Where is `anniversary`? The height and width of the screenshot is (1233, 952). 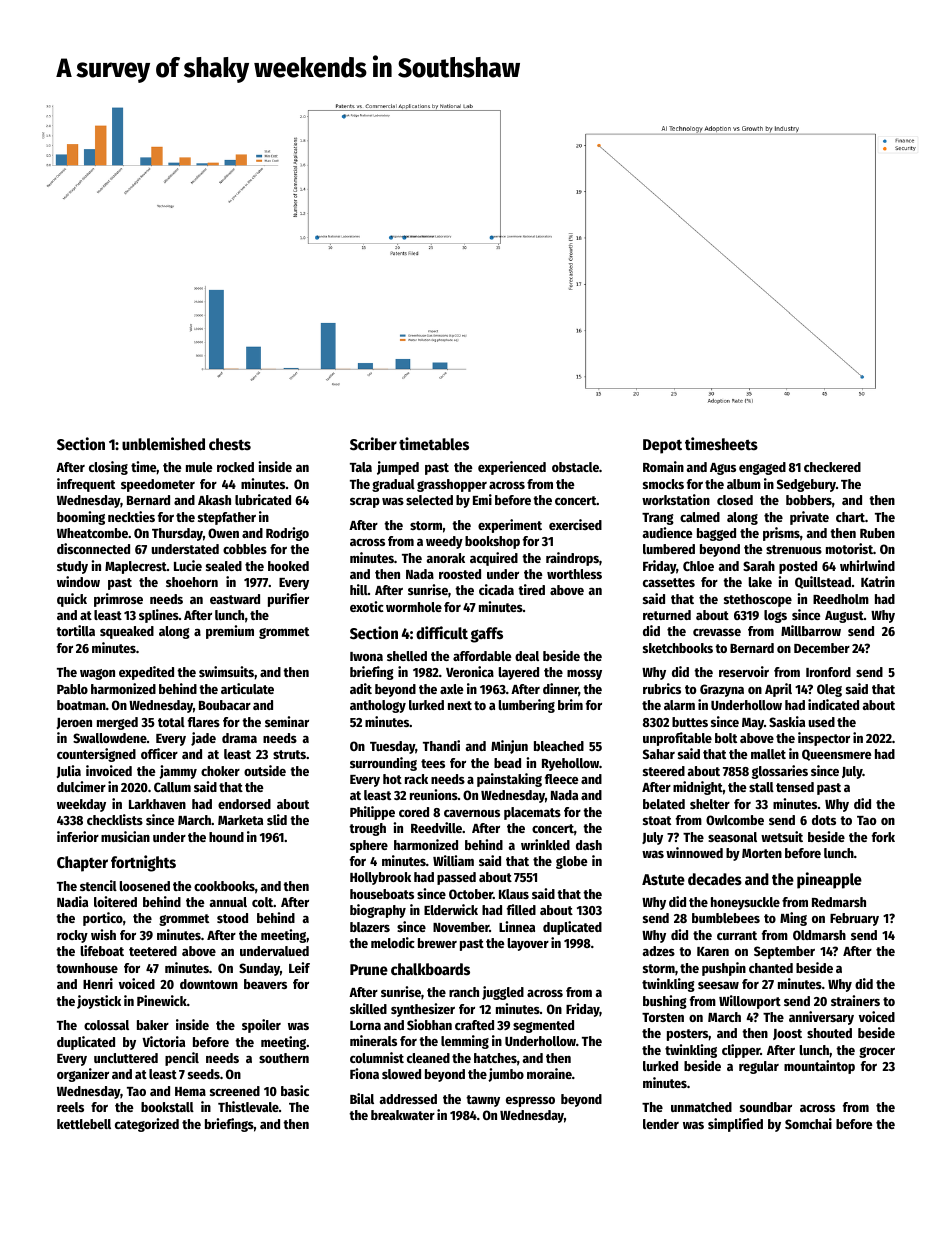 anniversary is located at coordinates (821, 1018).
